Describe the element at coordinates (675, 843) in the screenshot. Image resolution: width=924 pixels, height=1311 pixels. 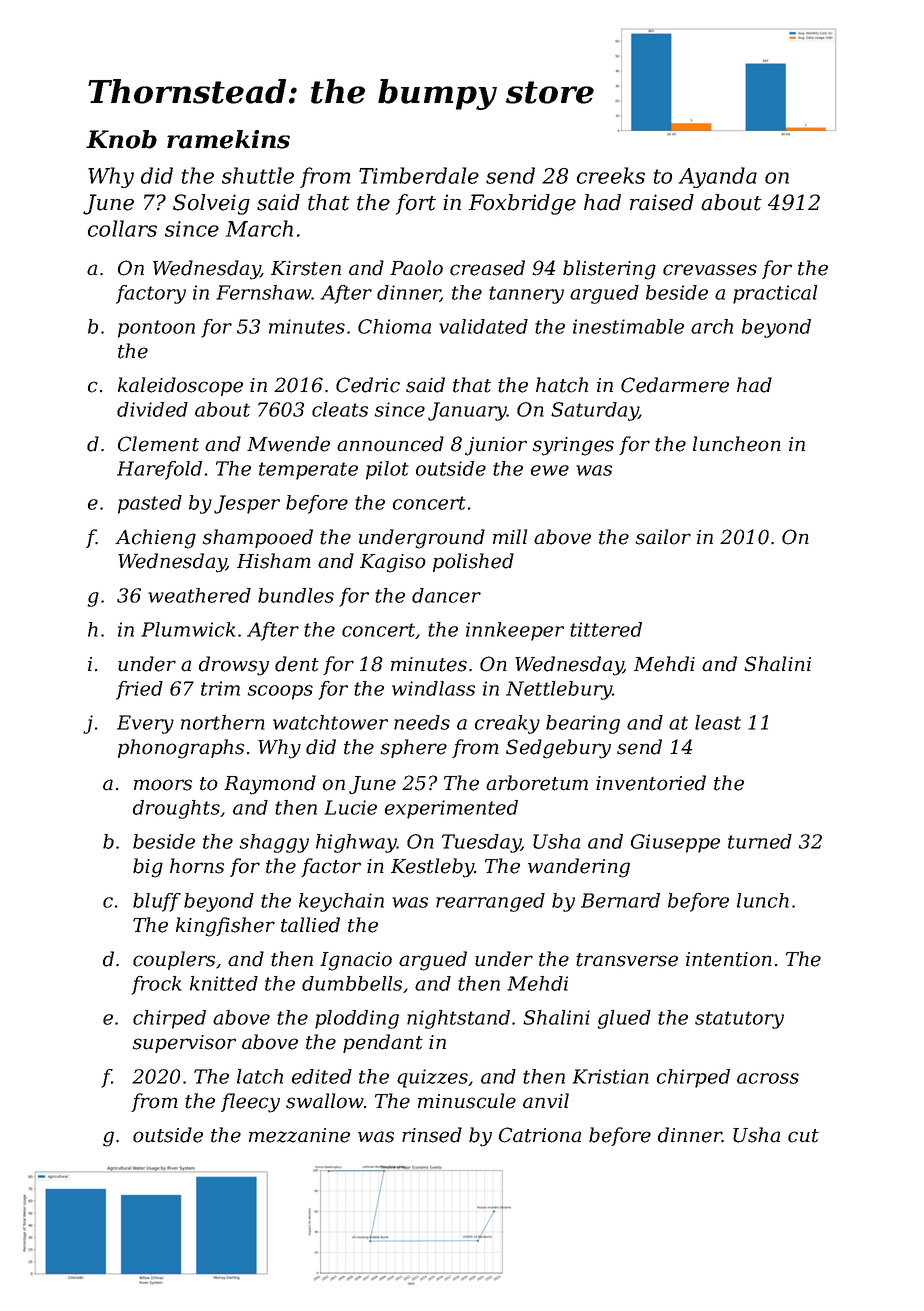
I see `Giuseppe` at that location.
